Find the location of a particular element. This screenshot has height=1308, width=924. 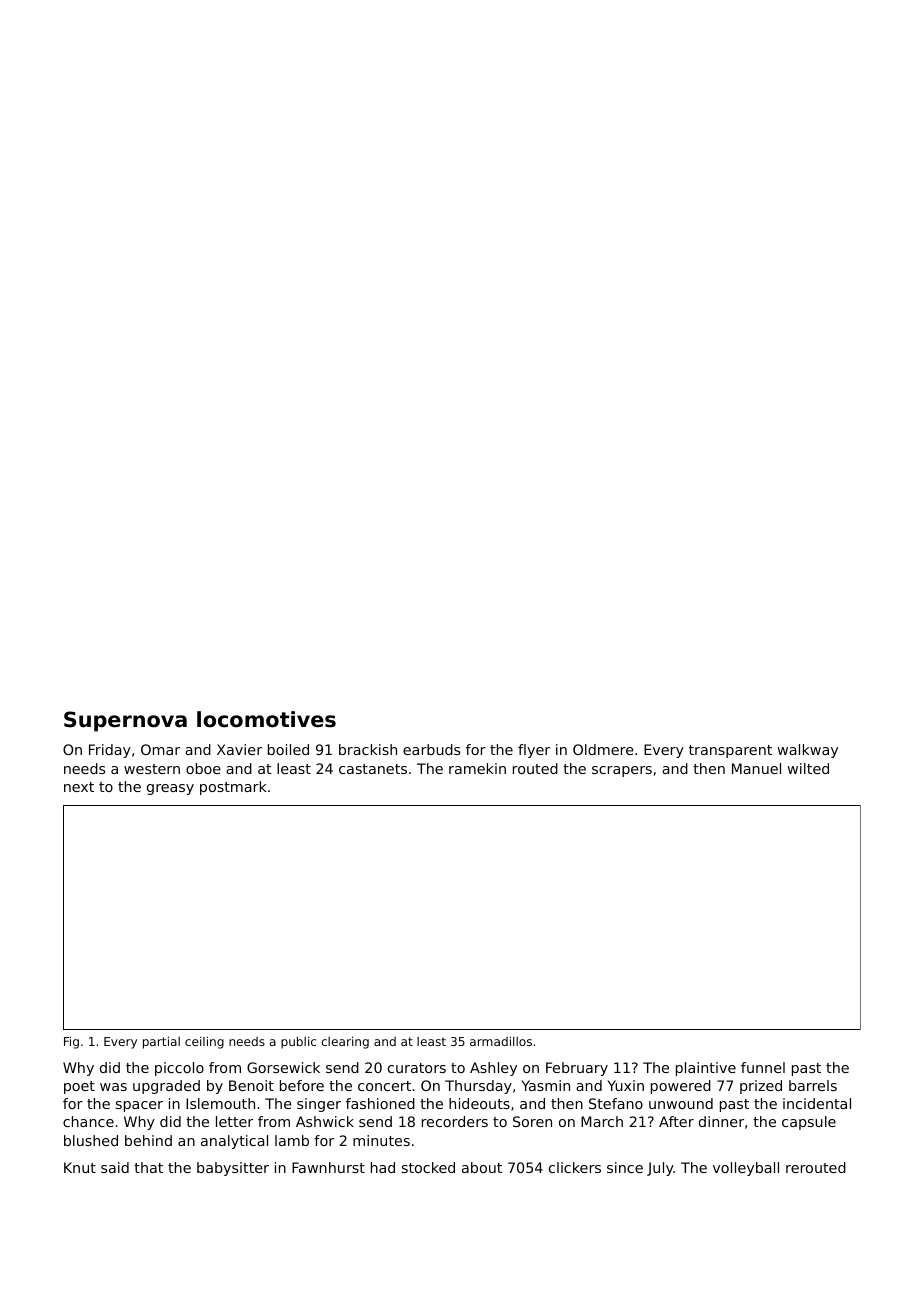

had is located at coordinates (383, 1167).
